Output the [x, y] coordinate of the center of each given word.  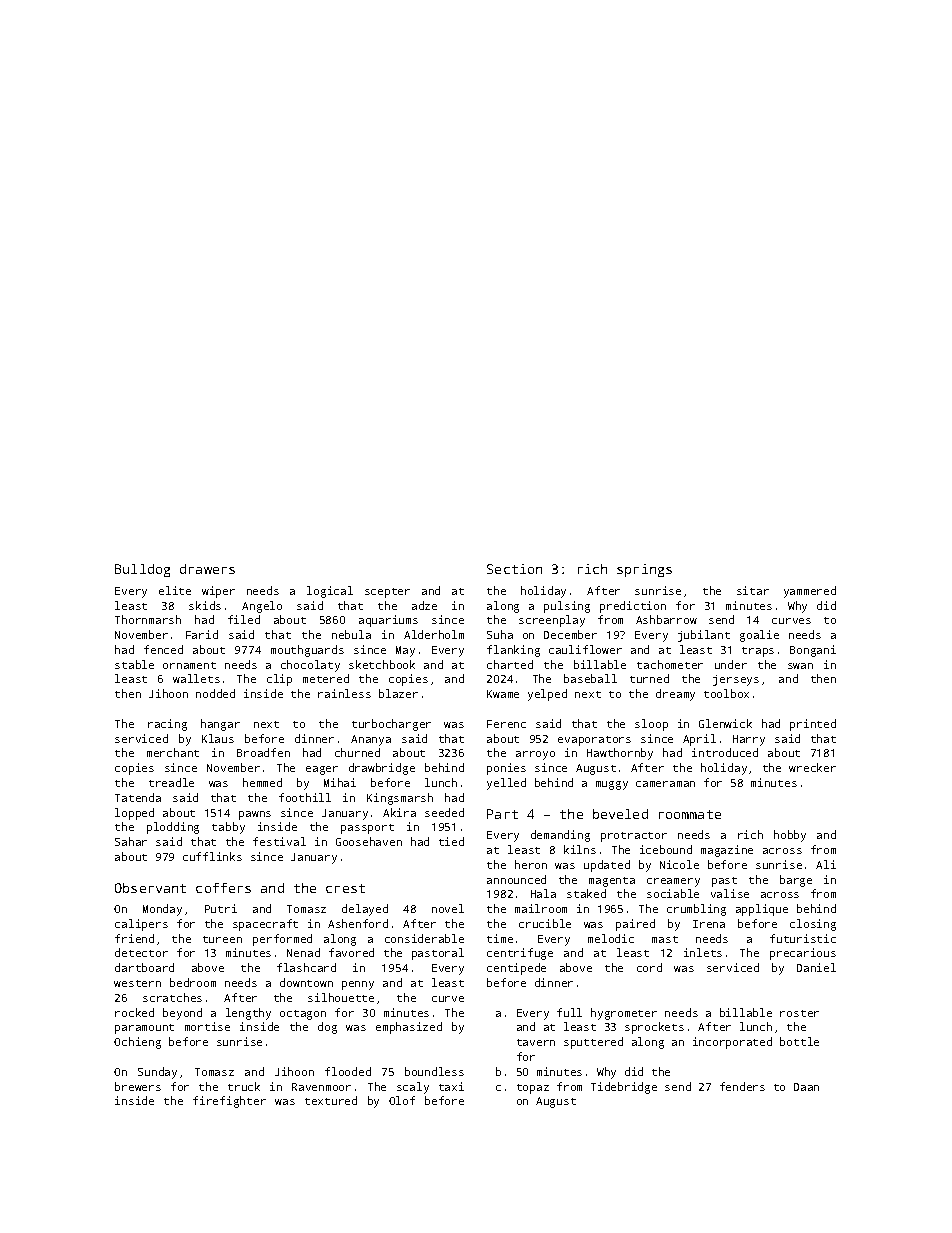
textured [331, 1100]
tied [451, 841]
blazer [398, 693]
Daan [806, 1087]
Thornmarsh [148, 619]
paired [635, 925]
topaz [533, 1089]
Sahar [131, 841]
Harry [749, 740]
